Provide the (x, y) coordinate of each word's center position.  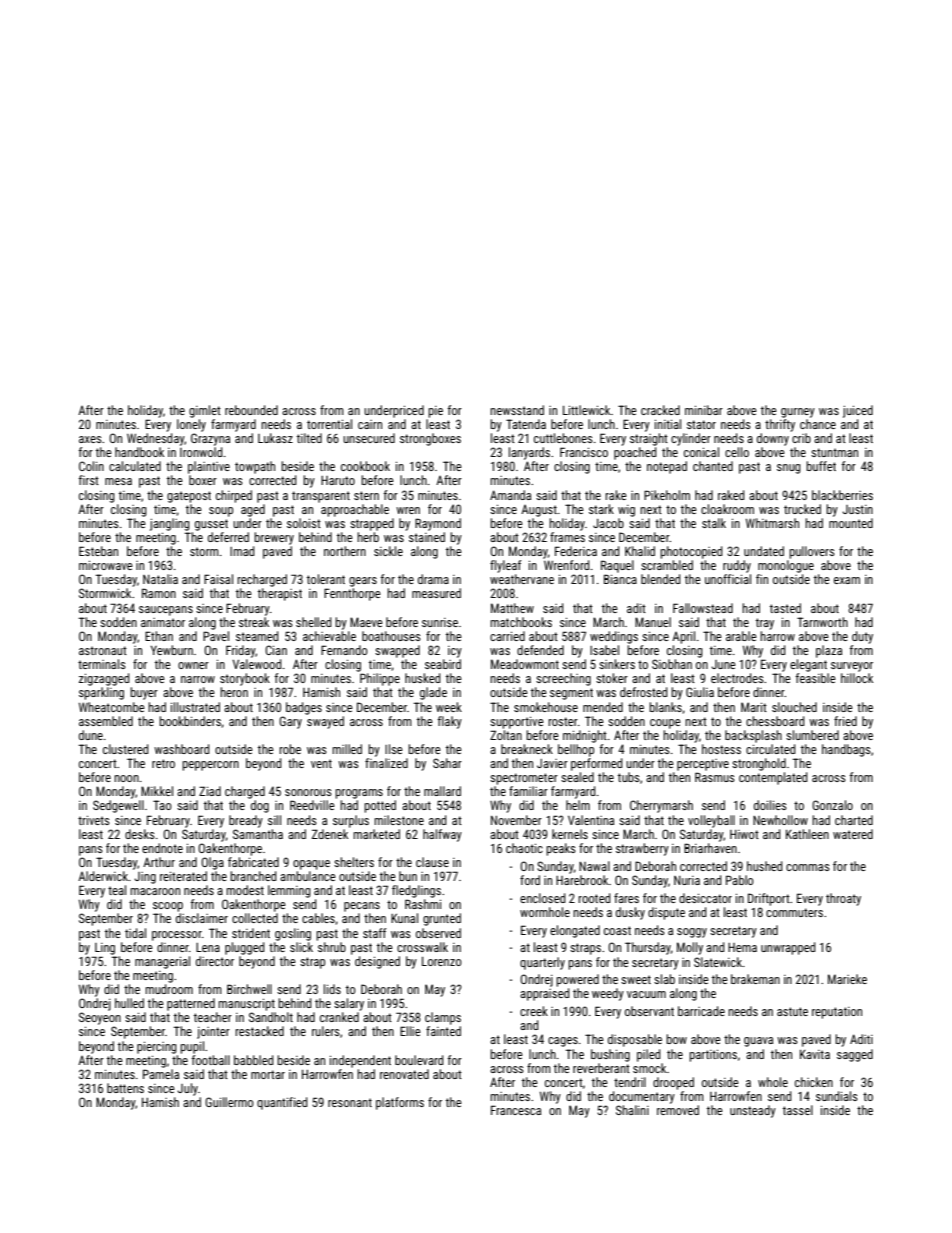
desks (140, 834)
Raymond (438, 524)
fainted (443, 1031)
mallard (442, 791)
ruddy (737, 566)
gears (363, 582)
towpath (255, 467)
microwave (106, 565)
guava (758, 1042)
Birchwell (249, 989)
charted (854, 820)
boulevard (419, 1060)
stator (701, 424)
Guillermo (229, 1102)
